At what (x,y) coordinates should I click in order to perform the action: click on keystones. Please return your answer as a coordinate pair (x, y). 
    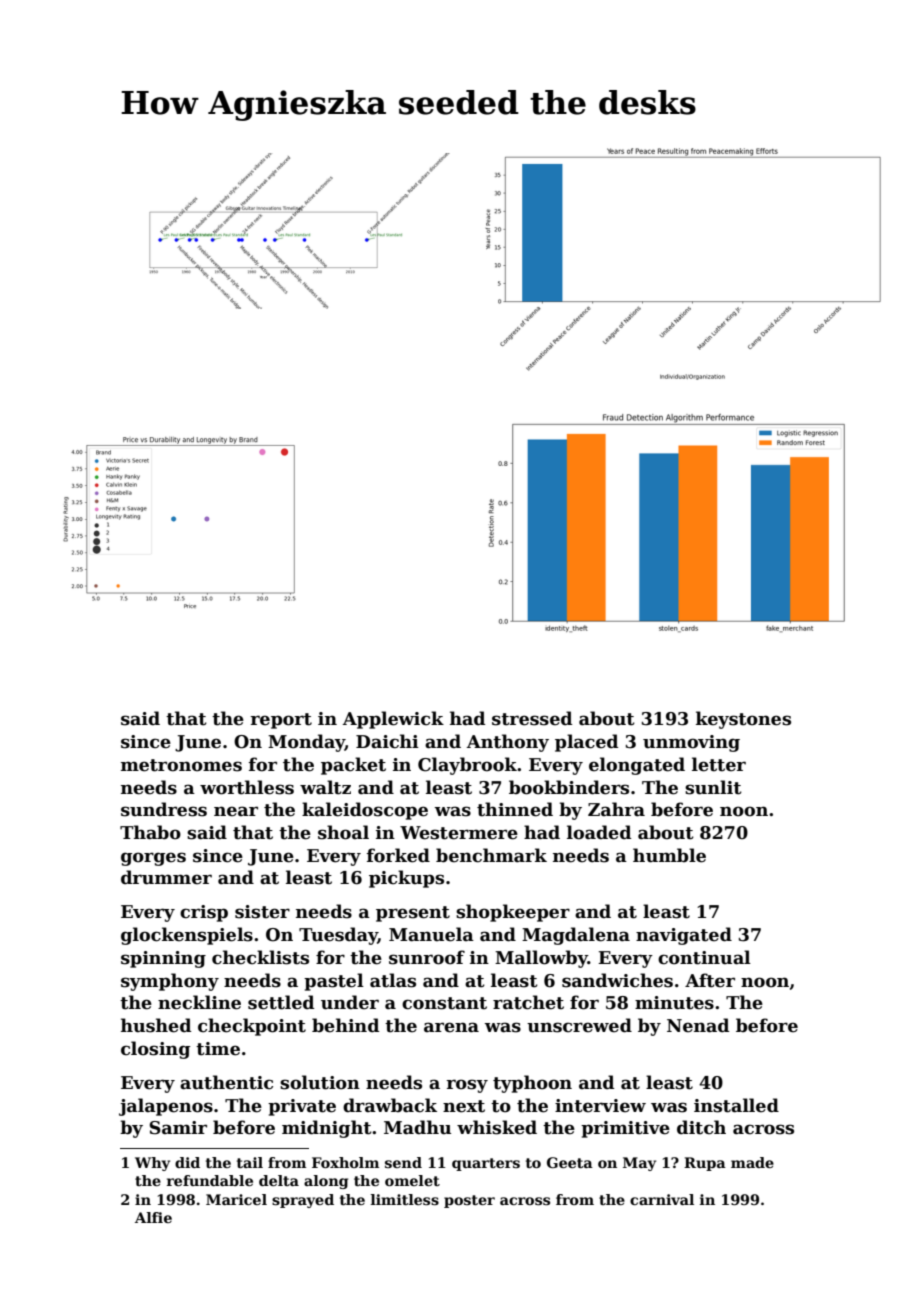
    Looking at the image, I should click on (743, 720).
